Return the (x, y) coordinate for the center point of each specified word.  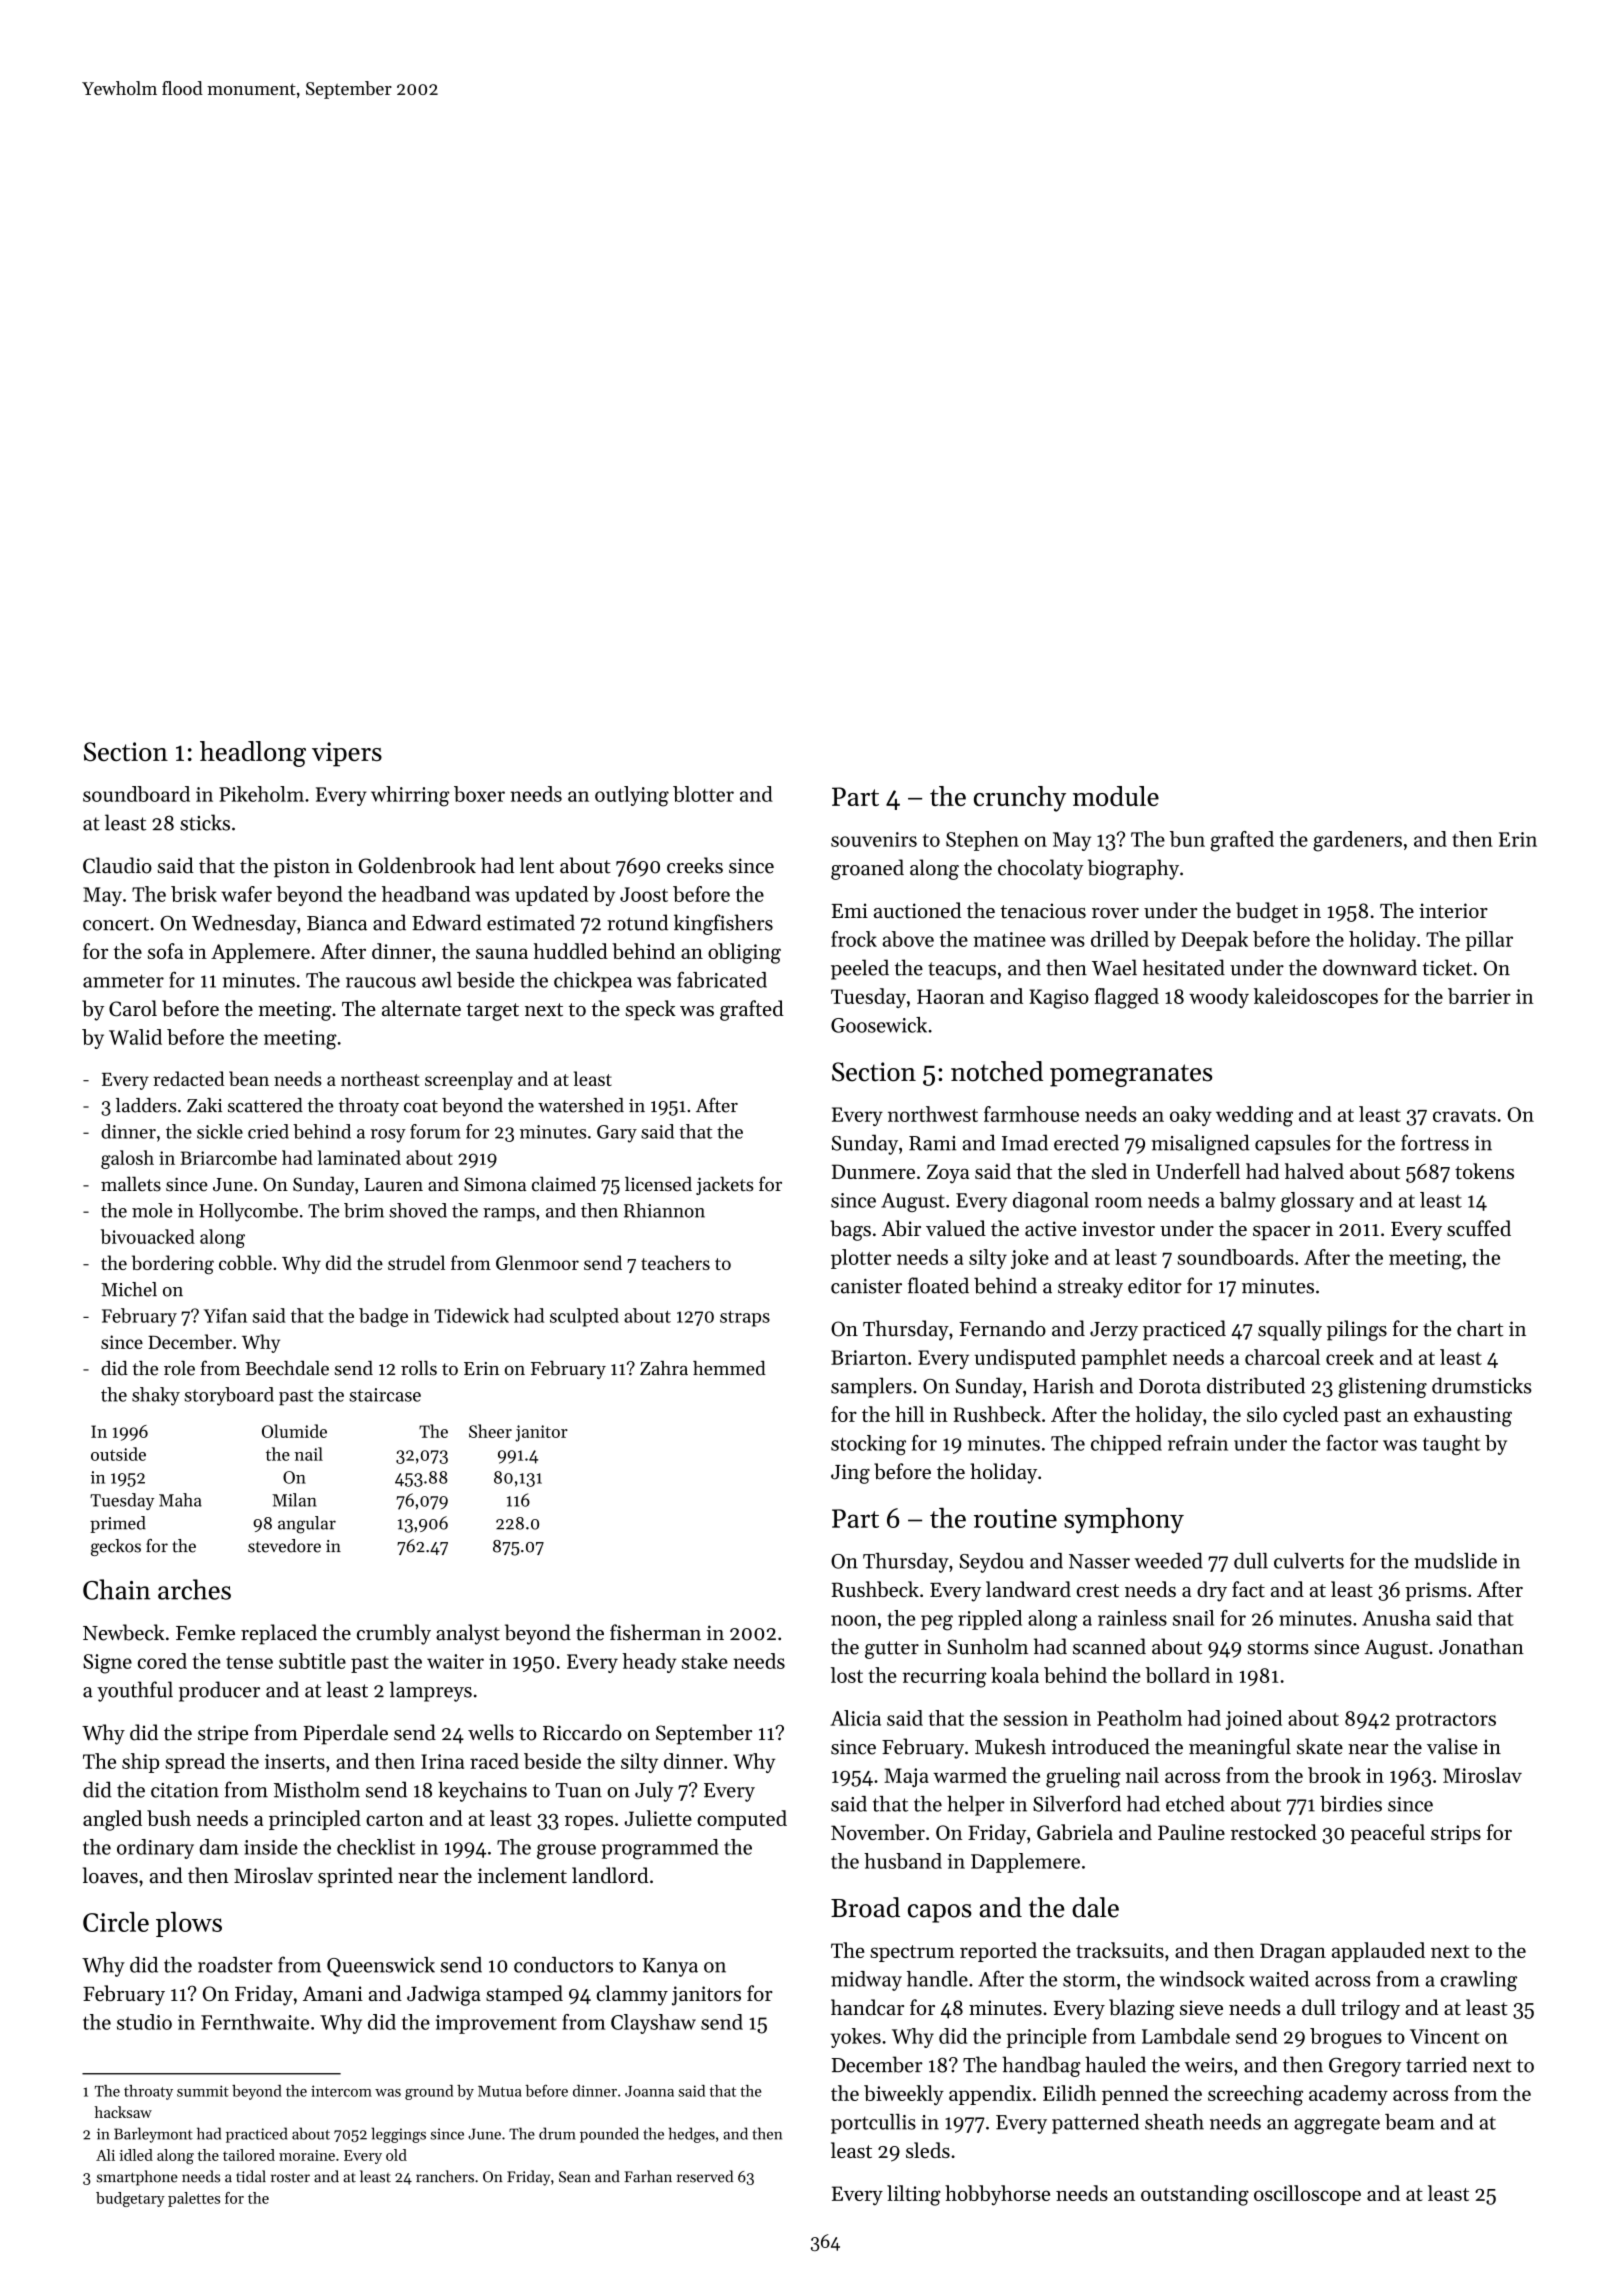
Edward (447, 922)
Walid (135, 1037)
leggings (398, 2135)
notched (997, 1071)
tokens (1484, 1171)
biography (1133, 869)
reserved (705, 2176)
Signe (107, 1664)
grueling (1083, 1777)
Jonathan (1481, 1646)
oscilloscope (1307, 2195)
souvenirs (874, 839)
